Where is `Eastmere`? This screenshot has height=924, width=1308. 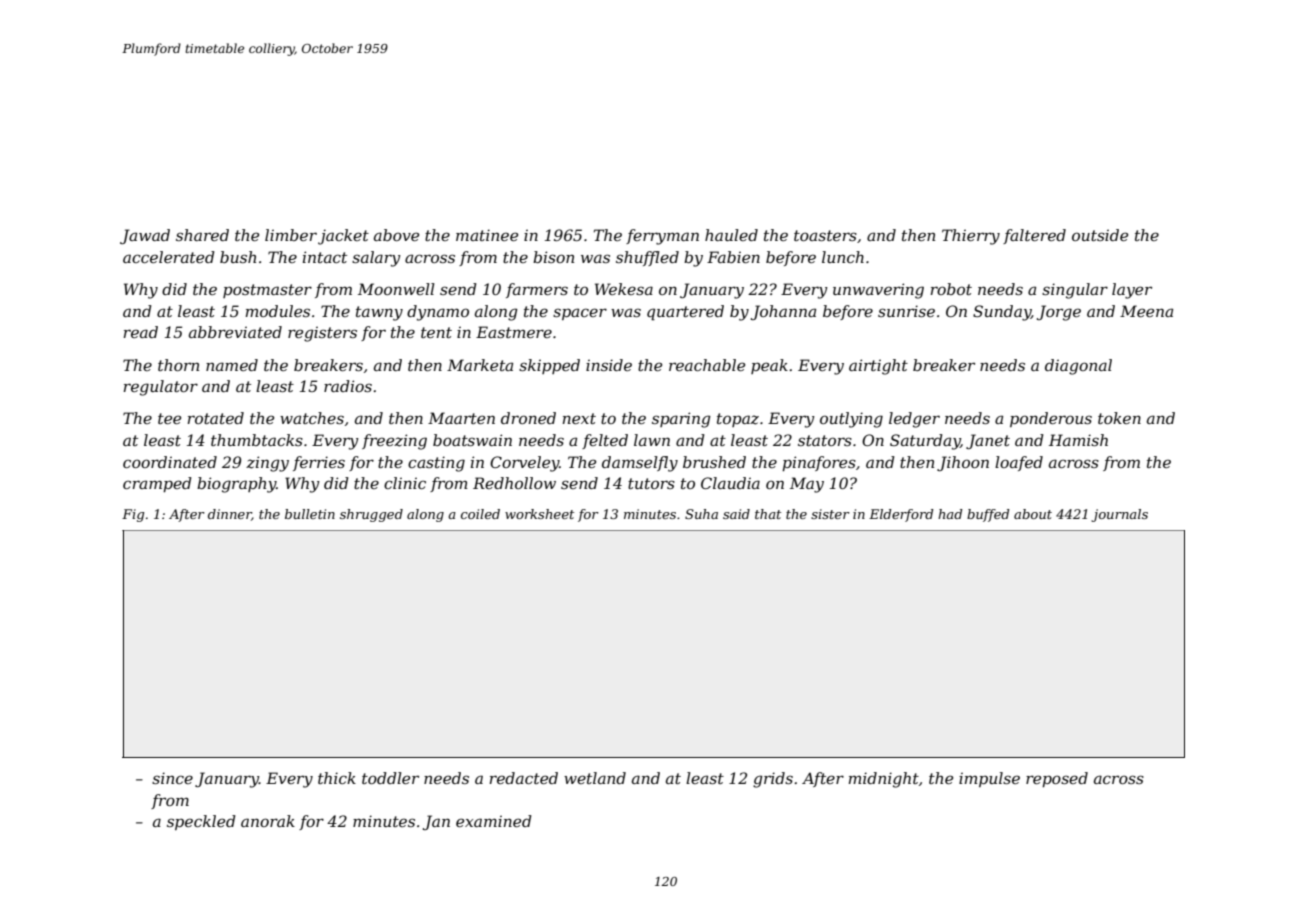 Eastmere is located at coordinates (514, 332).
